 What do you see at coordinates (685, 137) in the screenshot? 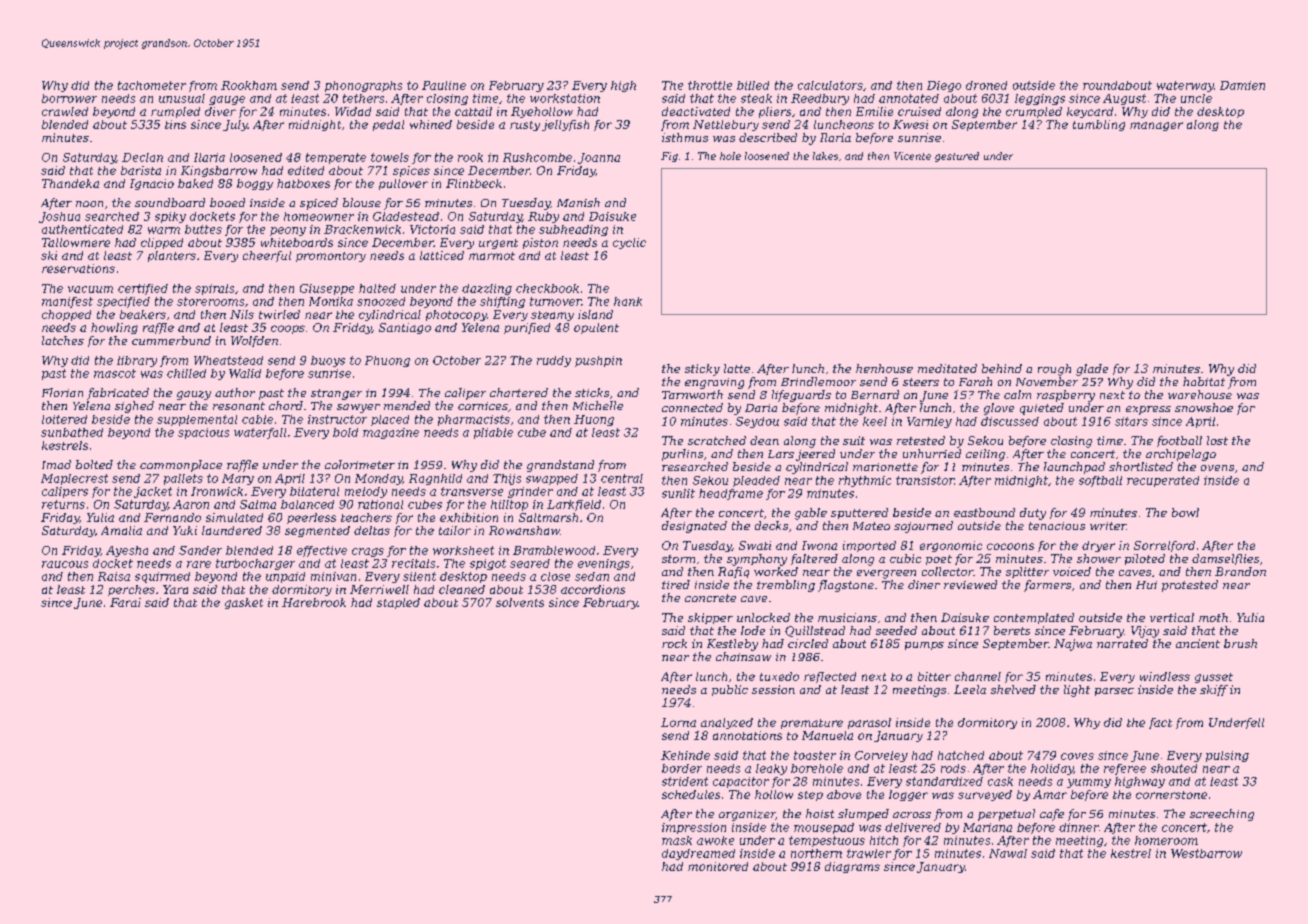
I see `isthmus` at bounding box center [685, 137].
